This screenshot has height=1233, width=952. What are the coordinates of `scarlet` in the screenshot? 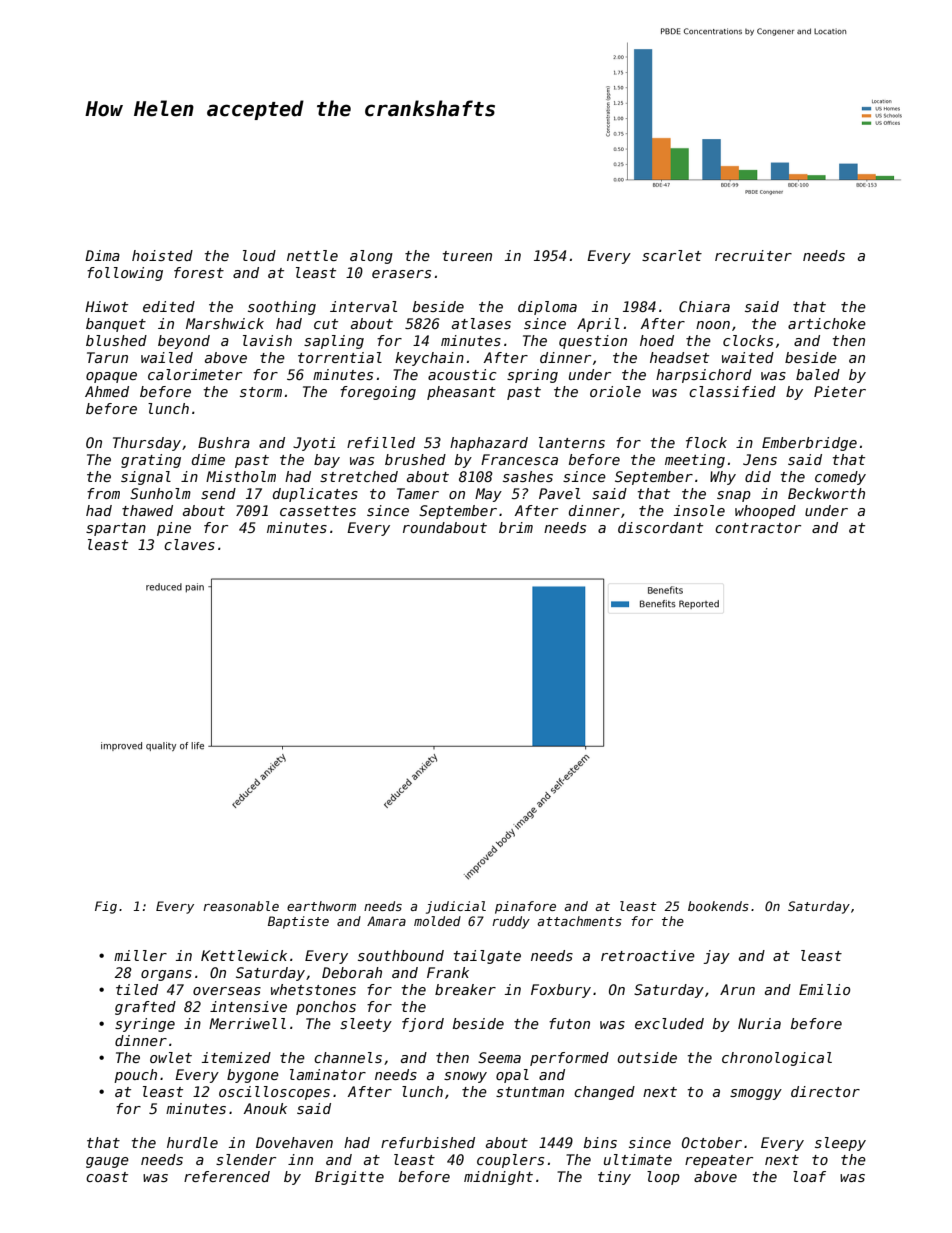 It's located at (672, 255).
